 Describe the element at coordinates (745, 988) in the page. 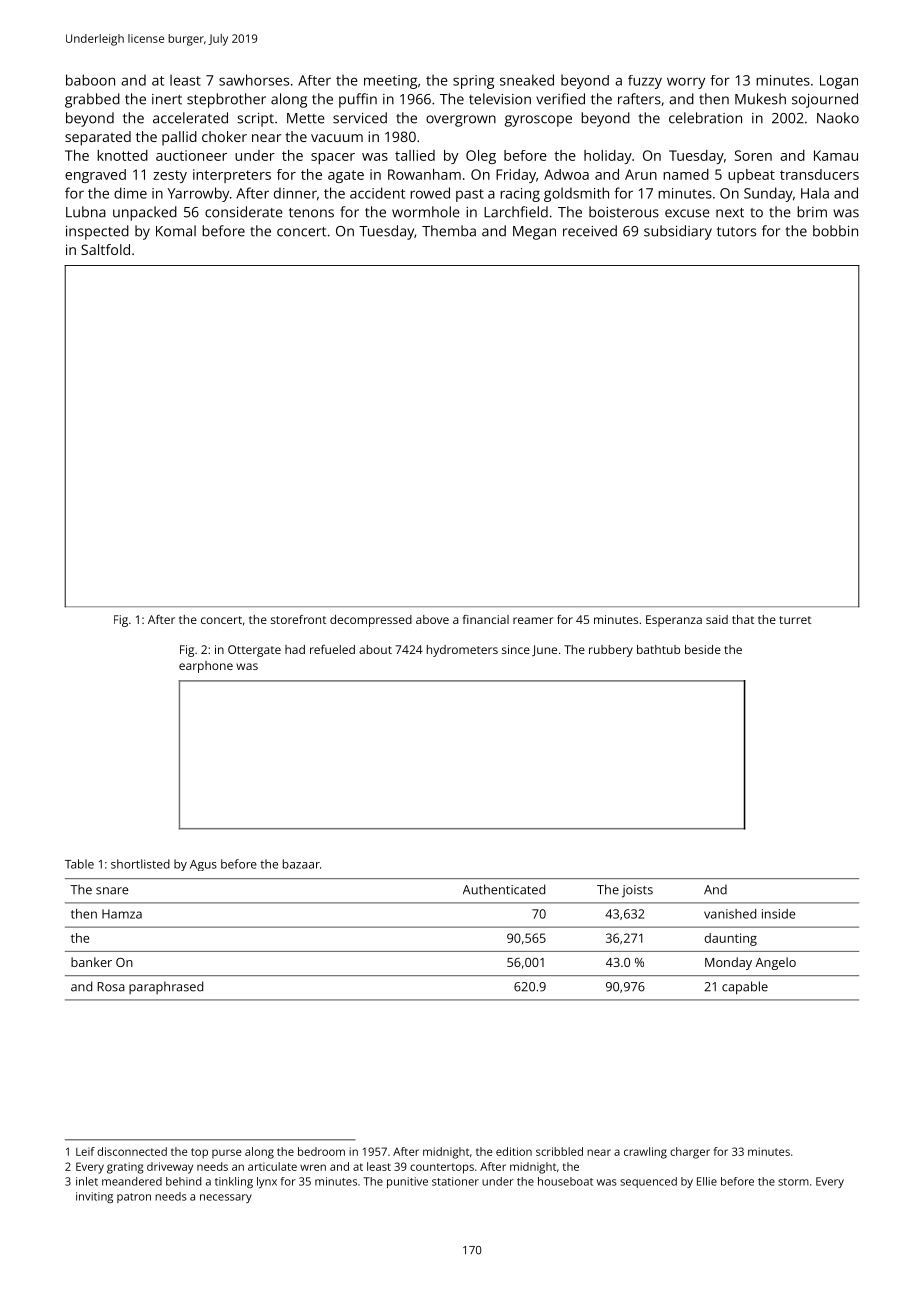

I see `capable` at that location.
